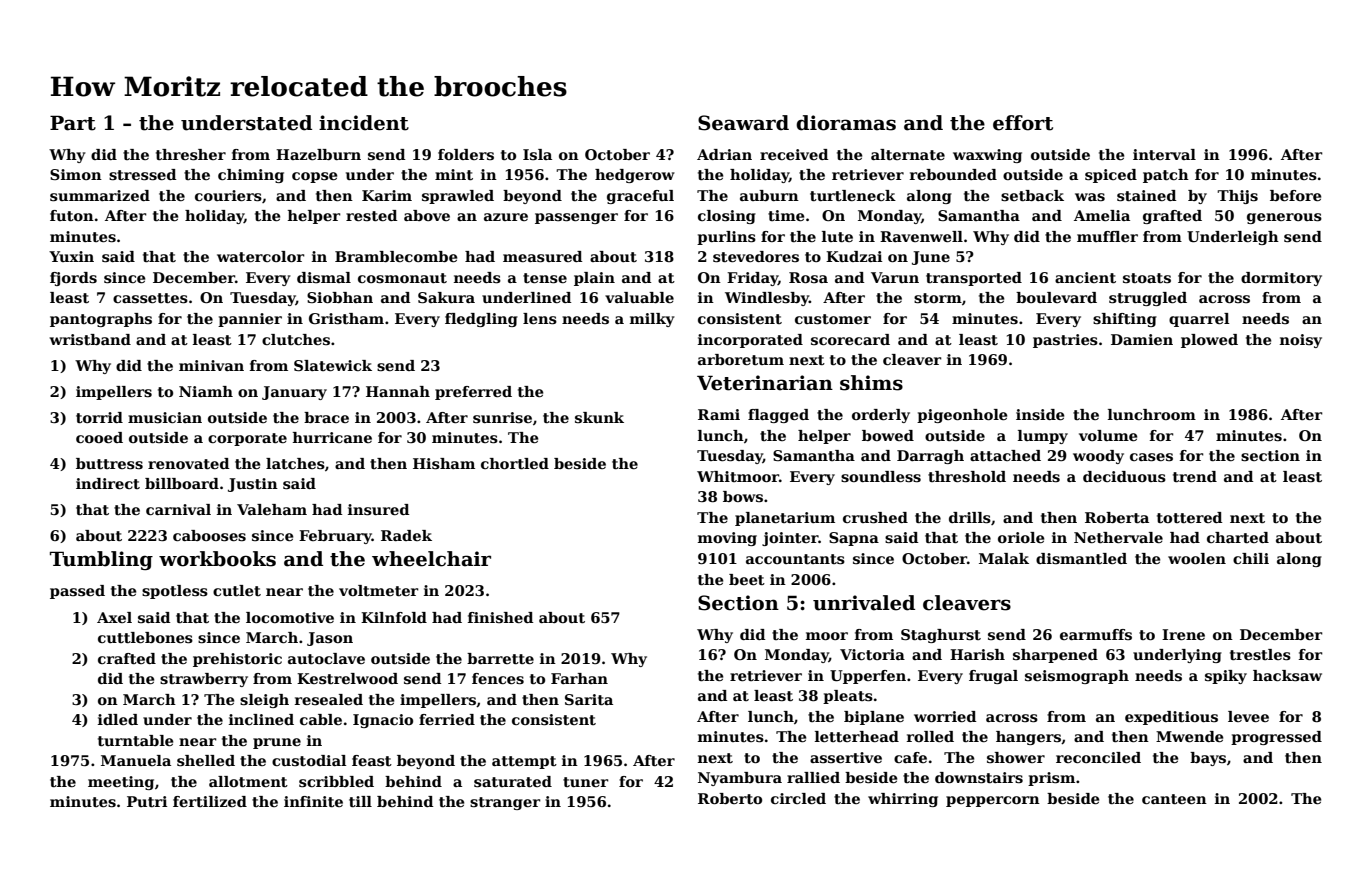  What do you see at coordinates (1147, 278) in the document?
I see `stoats` at bounding box center [1147, 278].
